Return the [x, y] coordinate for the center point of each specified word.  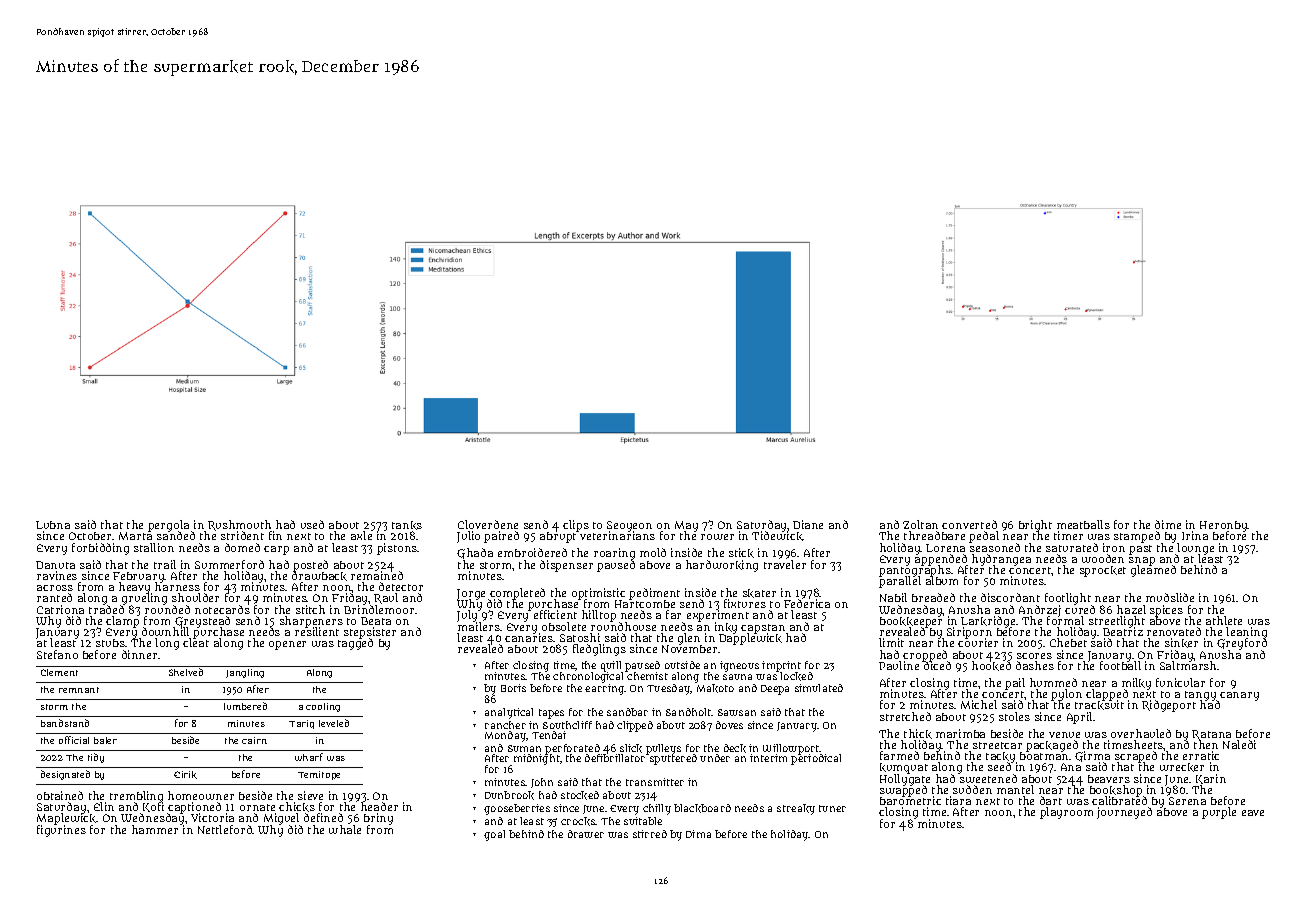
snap [1142, 561]
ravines [57, 575]
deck [735, 748]
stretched [905, 716]
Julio [468, 537]
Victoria [212, 817]
